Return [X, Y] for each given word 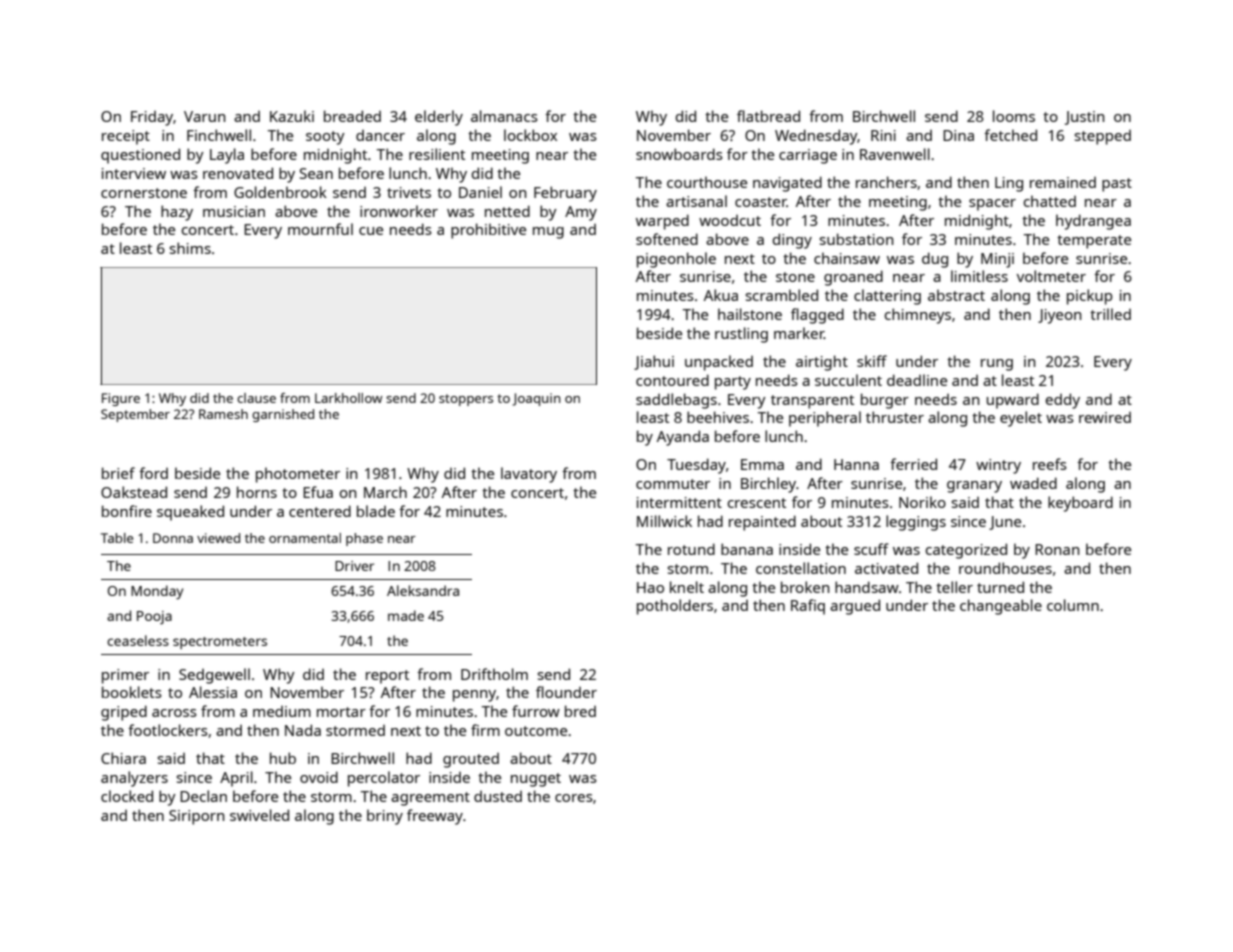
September [135, 415]
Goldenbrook [280, 192]
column [1073, 605]
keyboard [1080, 504]
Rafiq [808, 607]
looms [1014, 116]
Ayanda [683, 438]
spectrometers [220, 643]
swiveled [259, 815]
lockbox [530, 135]
